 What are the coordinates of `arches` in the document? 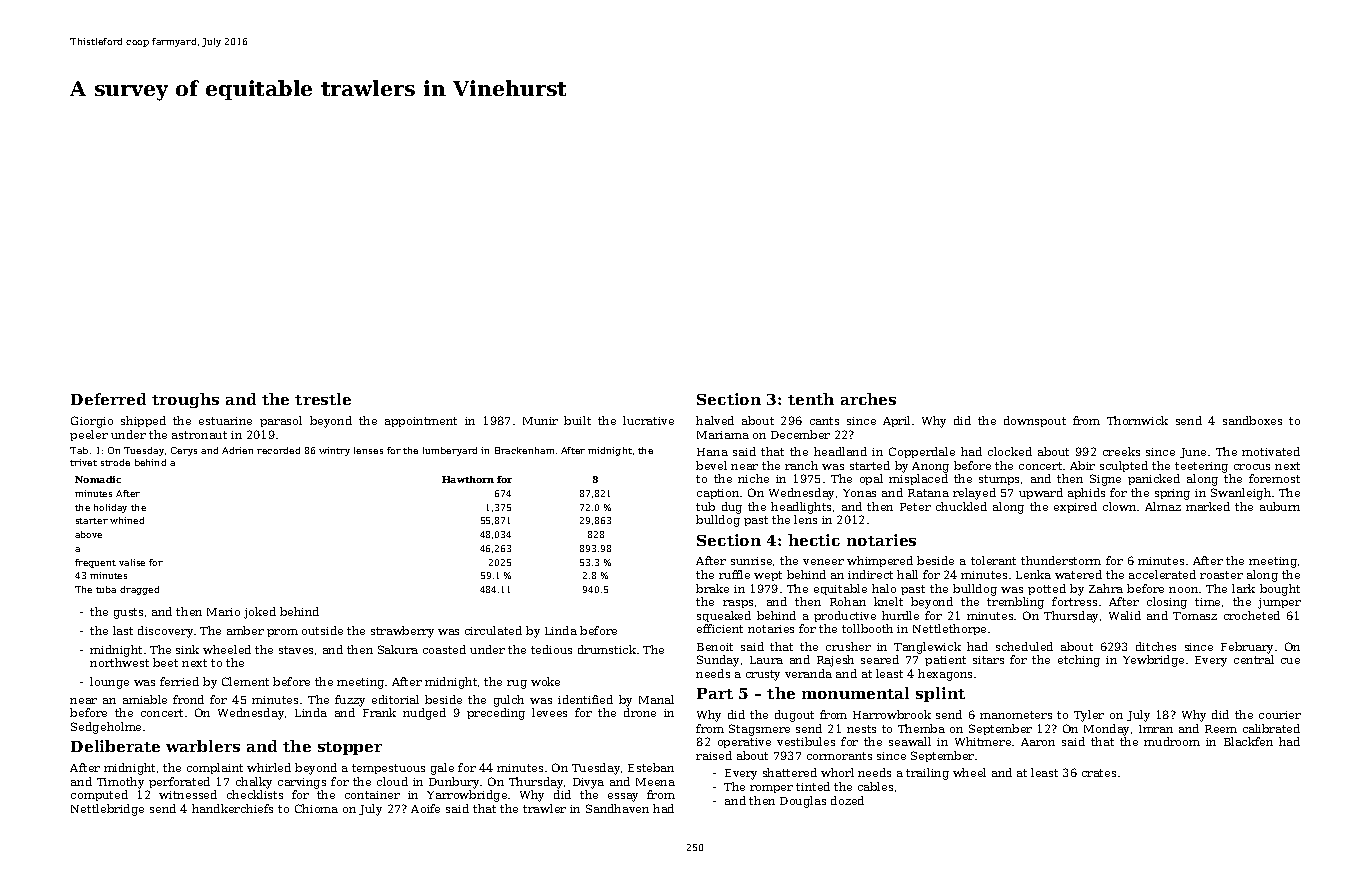 It's located at (868, 399).
